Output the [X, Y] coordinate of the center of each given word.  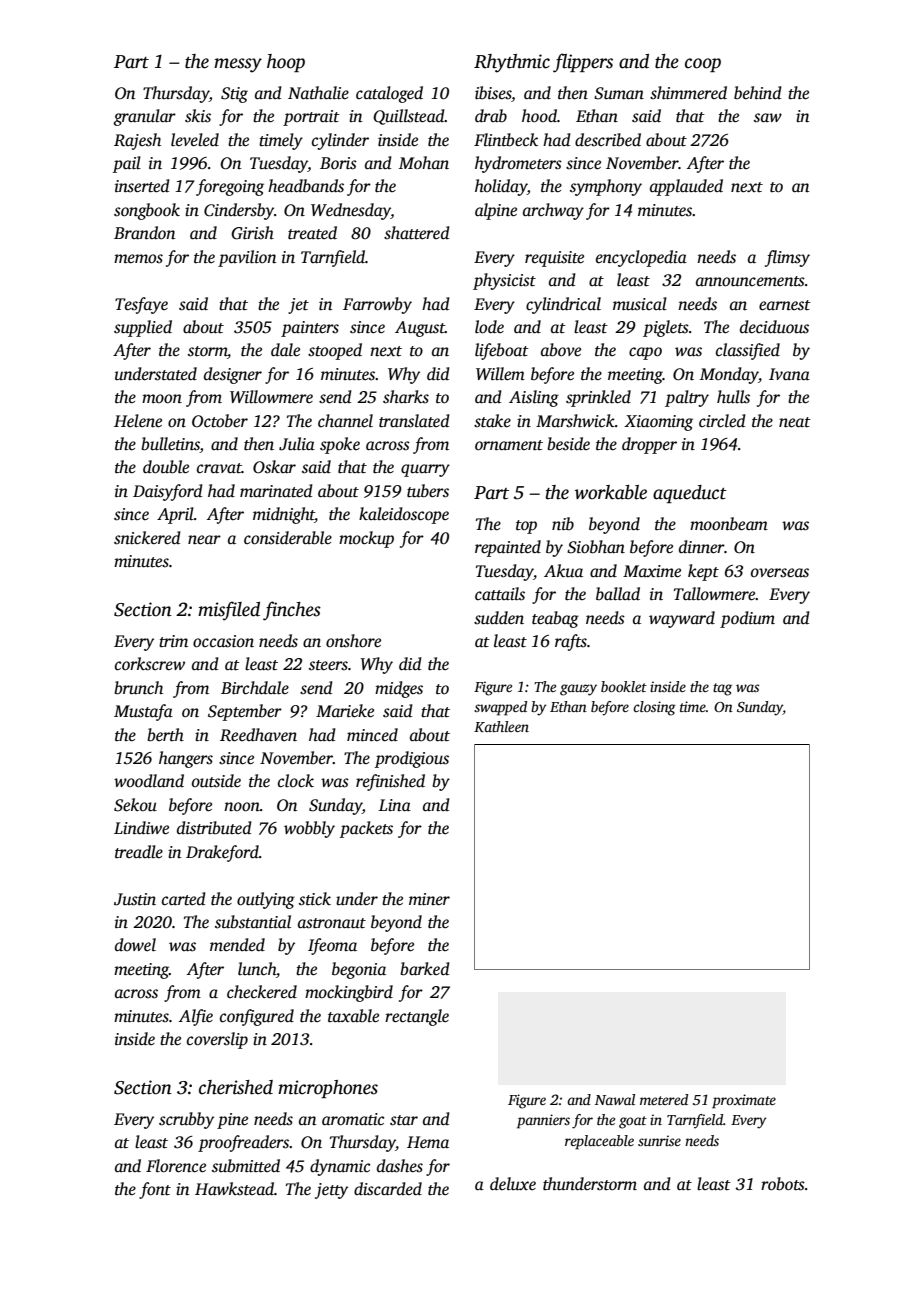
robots [783, 1184]
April [175, 515]
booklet [624, 686]
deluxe [513, 1184]
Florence [176, 1166]
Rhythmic [512, 63]
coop [703, 65]
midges [399, 689]
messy [238, 65]
